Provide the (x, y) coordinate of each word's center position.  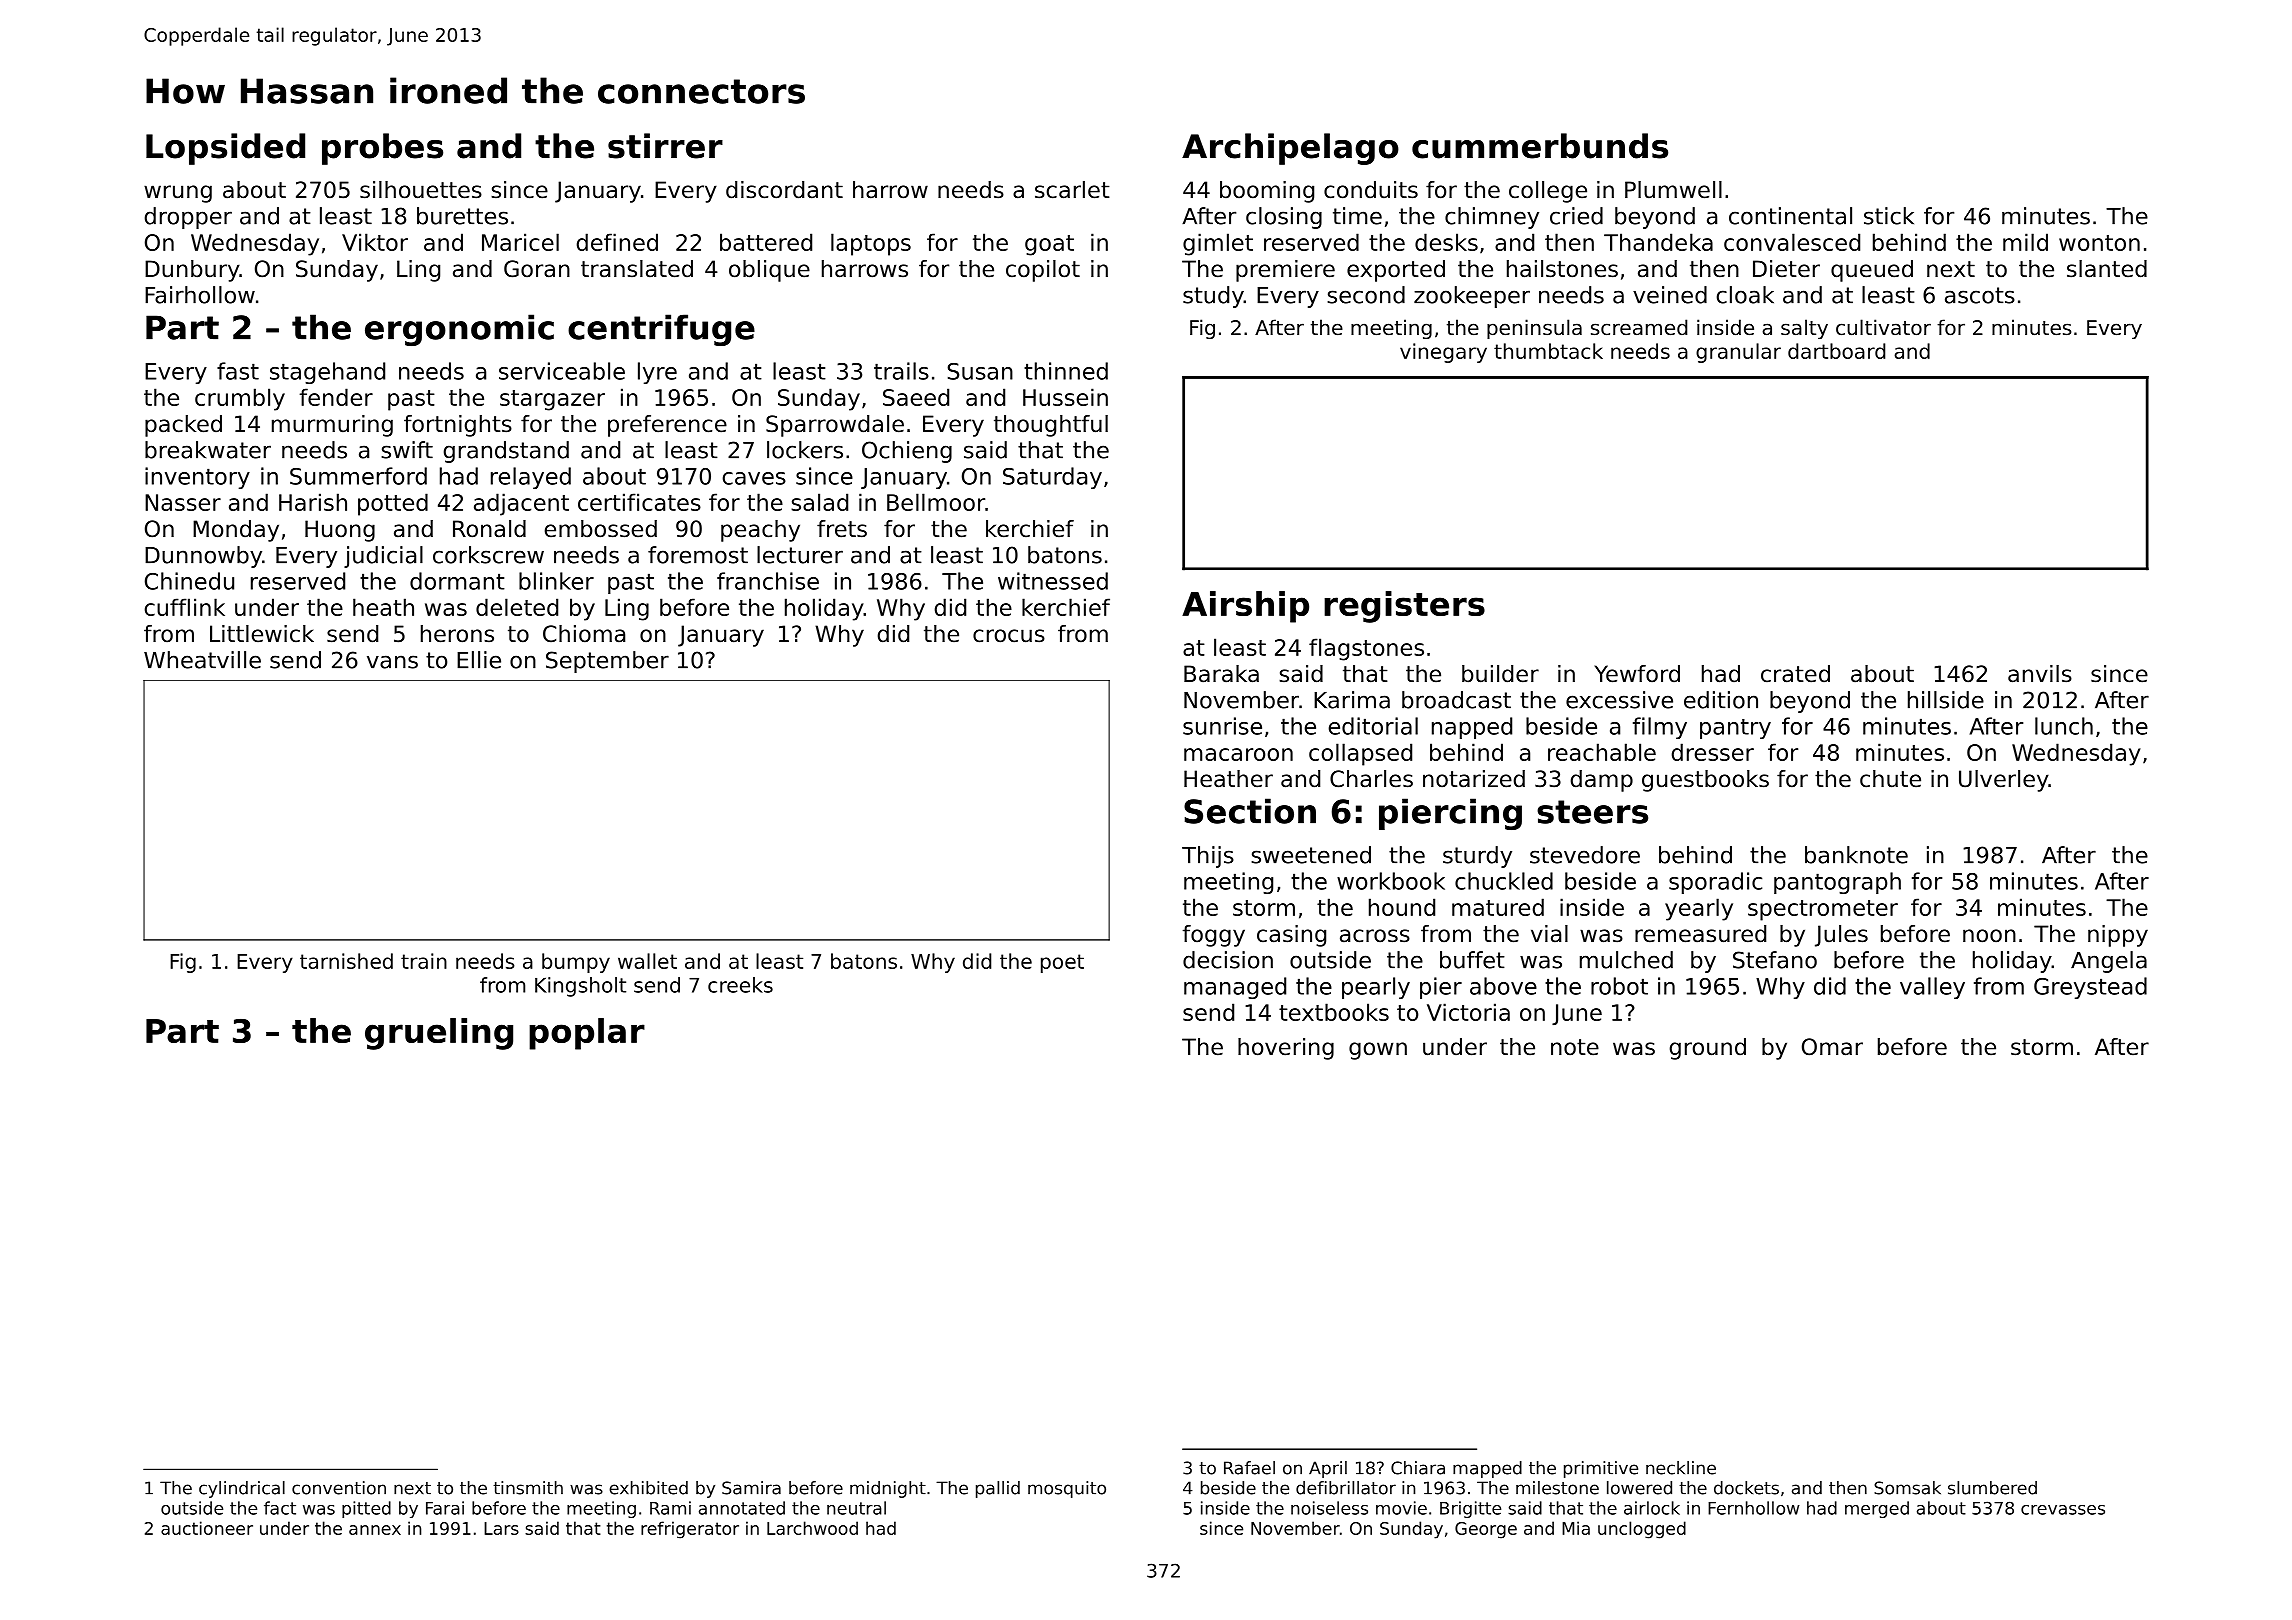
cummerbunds (1540, 146)
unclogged (1642, 1530)
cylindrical (242, 1489)
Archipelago (1290, 149)
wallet (647, 961)
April (1328, 1469)
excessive (1619, 700)
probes (382, 149)
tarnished (346, 961)
